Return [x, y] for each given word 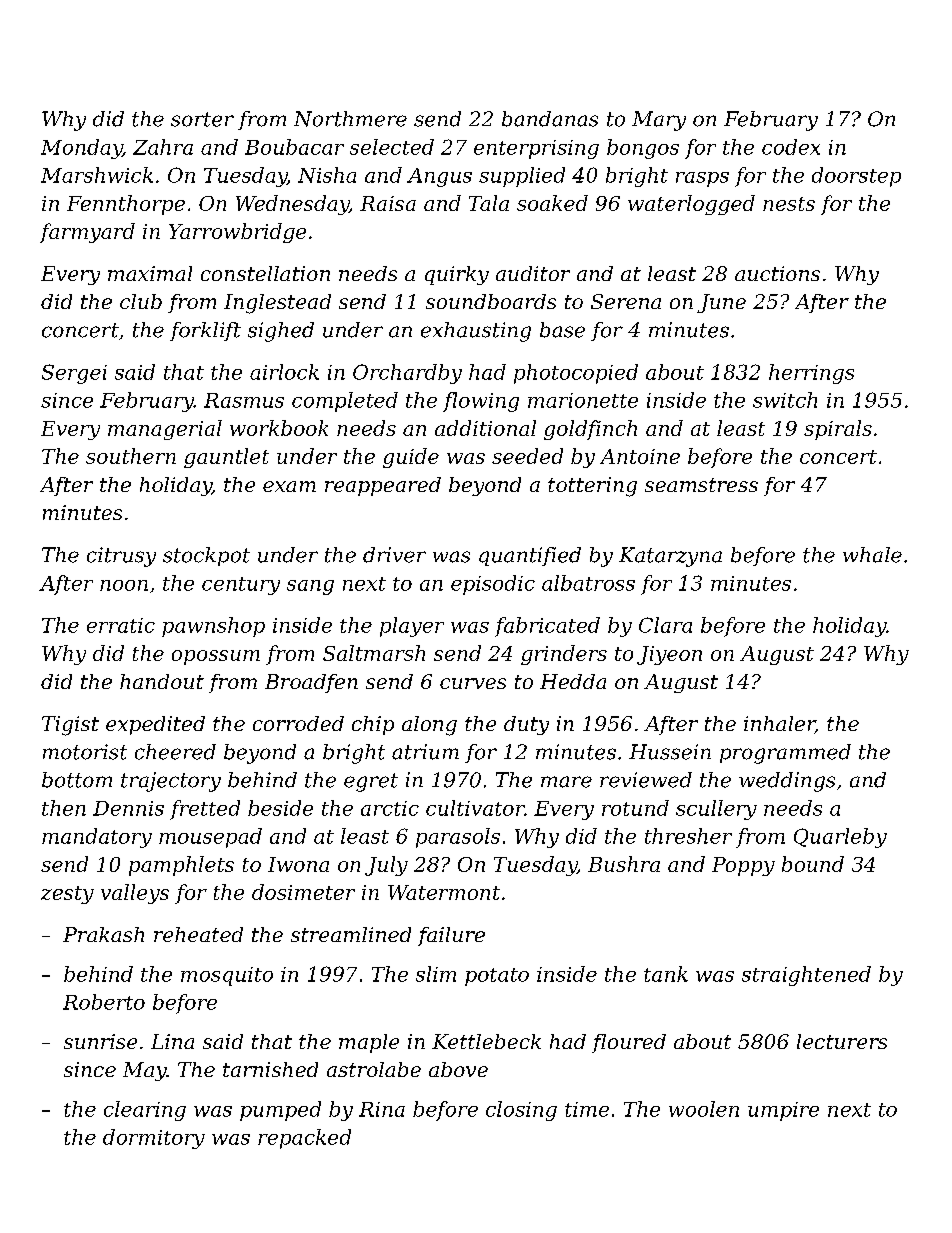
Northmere [350, 119]
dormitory [154, 1139]
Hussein [670, 752]
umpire [783, 1111]
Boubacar [294, 147]
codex [791, 147]
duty [526, 725]
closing [521, 1111]
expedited [155, 725]
